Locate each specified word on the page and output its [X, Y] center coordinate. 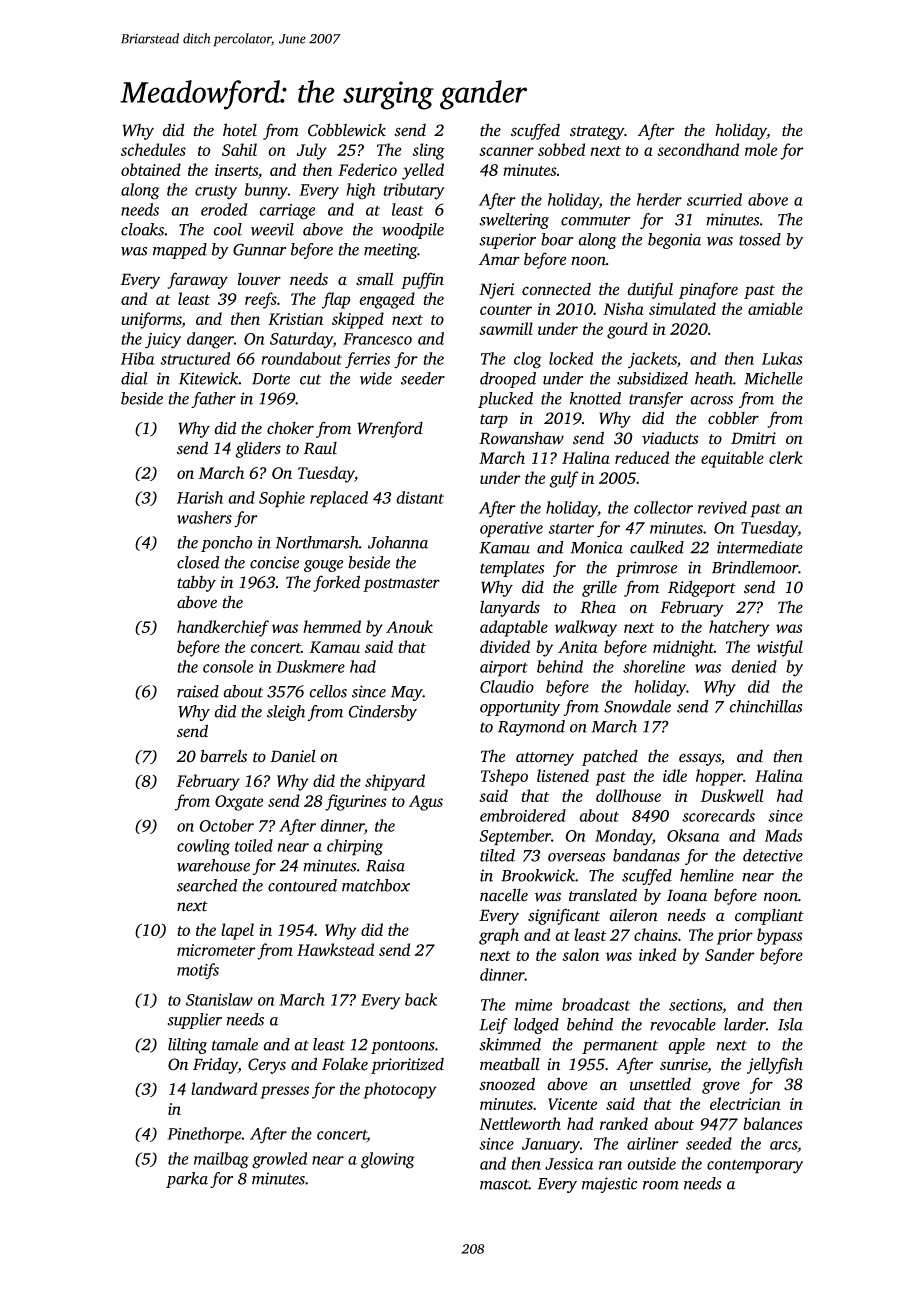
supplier [194, 1021]
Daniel [293, 756]
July [312, 151]
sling [428, 151]
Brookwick [538, 875]
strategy [597, 133]
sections [695, 1005]
